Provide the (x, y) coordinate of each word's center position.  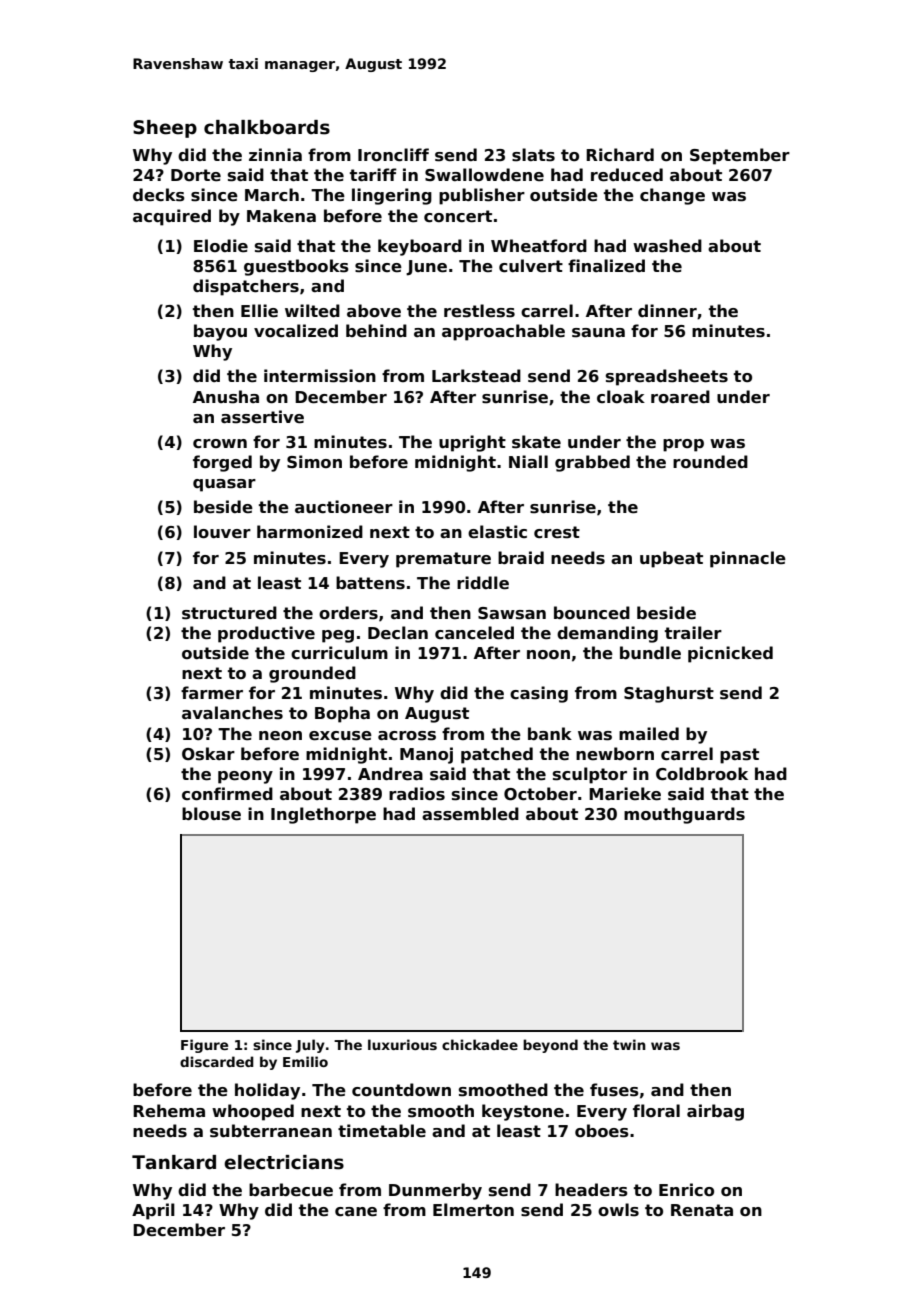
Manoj (426, 755)
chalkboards (267, 127)
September (740, 156)
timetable (382, 1131)
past (739, 756)
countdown (401, 1090)
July (310, 1046)
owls (618, 1210)
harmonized (310, 532)
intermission (320, 376)
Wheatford (539, 246)
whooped (253, 1112)
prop (683, 445)
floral (656, 1111)
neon (280, 736)
